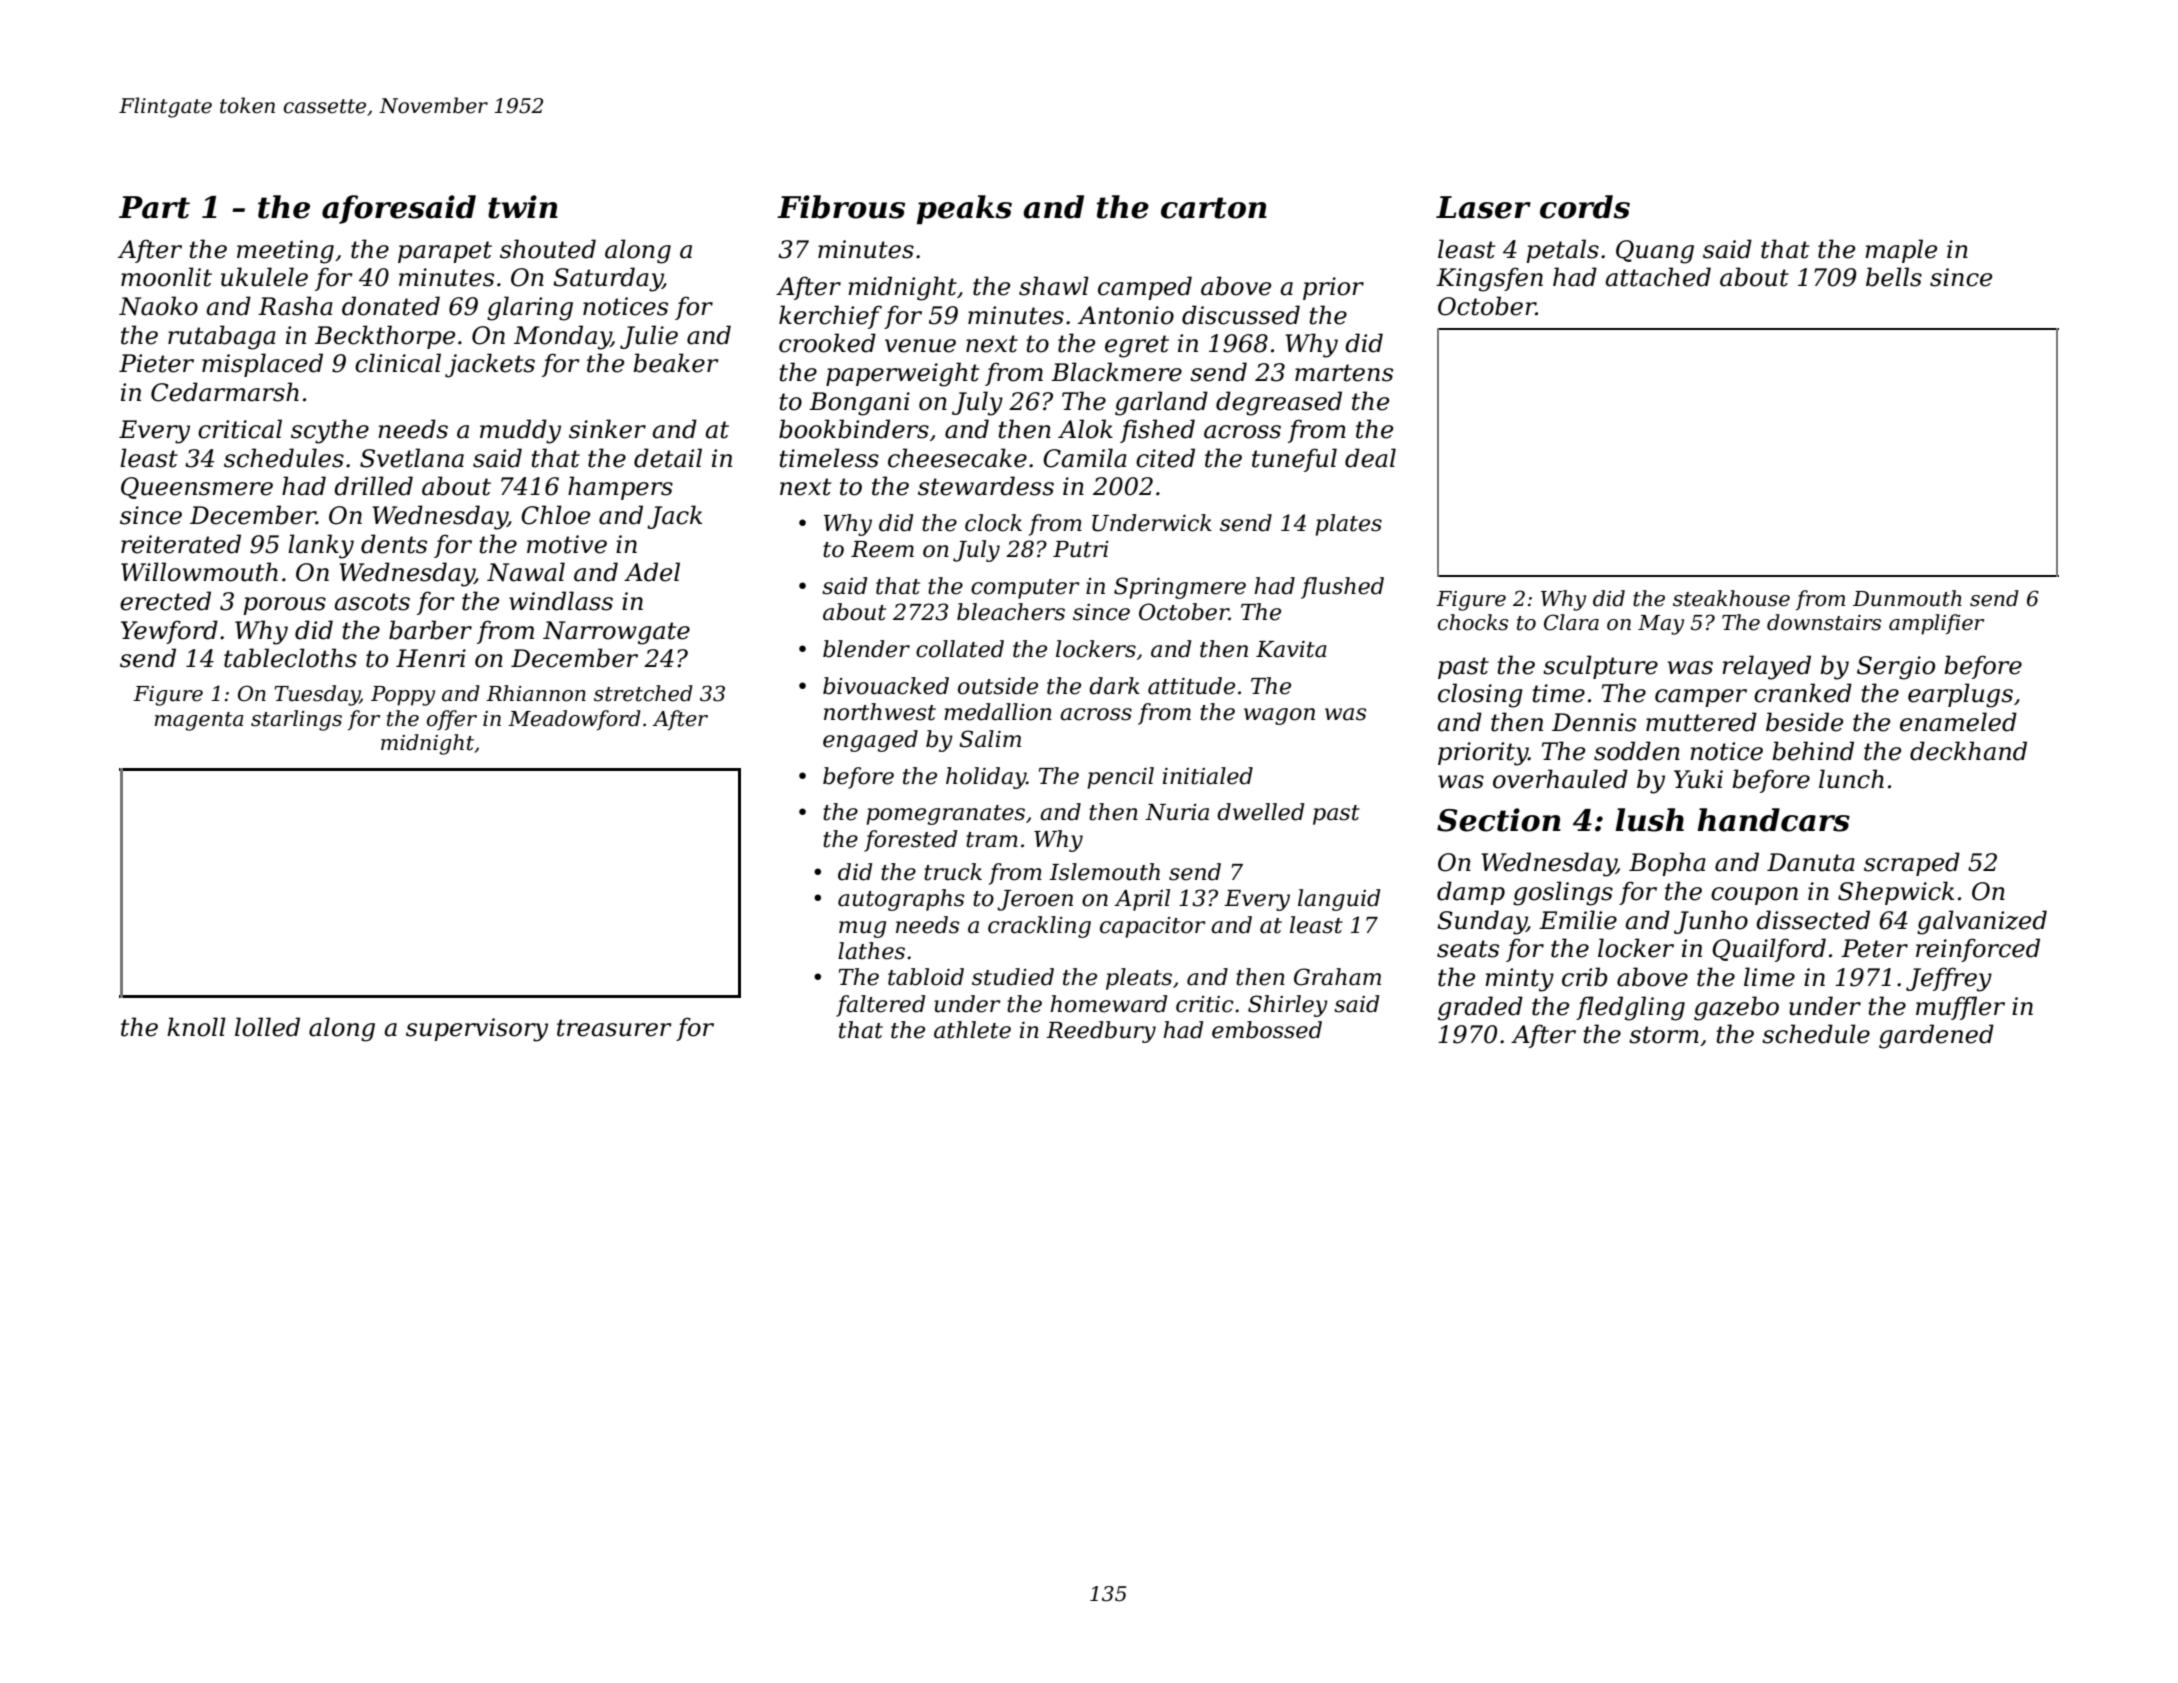  What do you see at coordinates (267, 1027) in the image?
I see `lolled` at bounding box center [267, 1027].
